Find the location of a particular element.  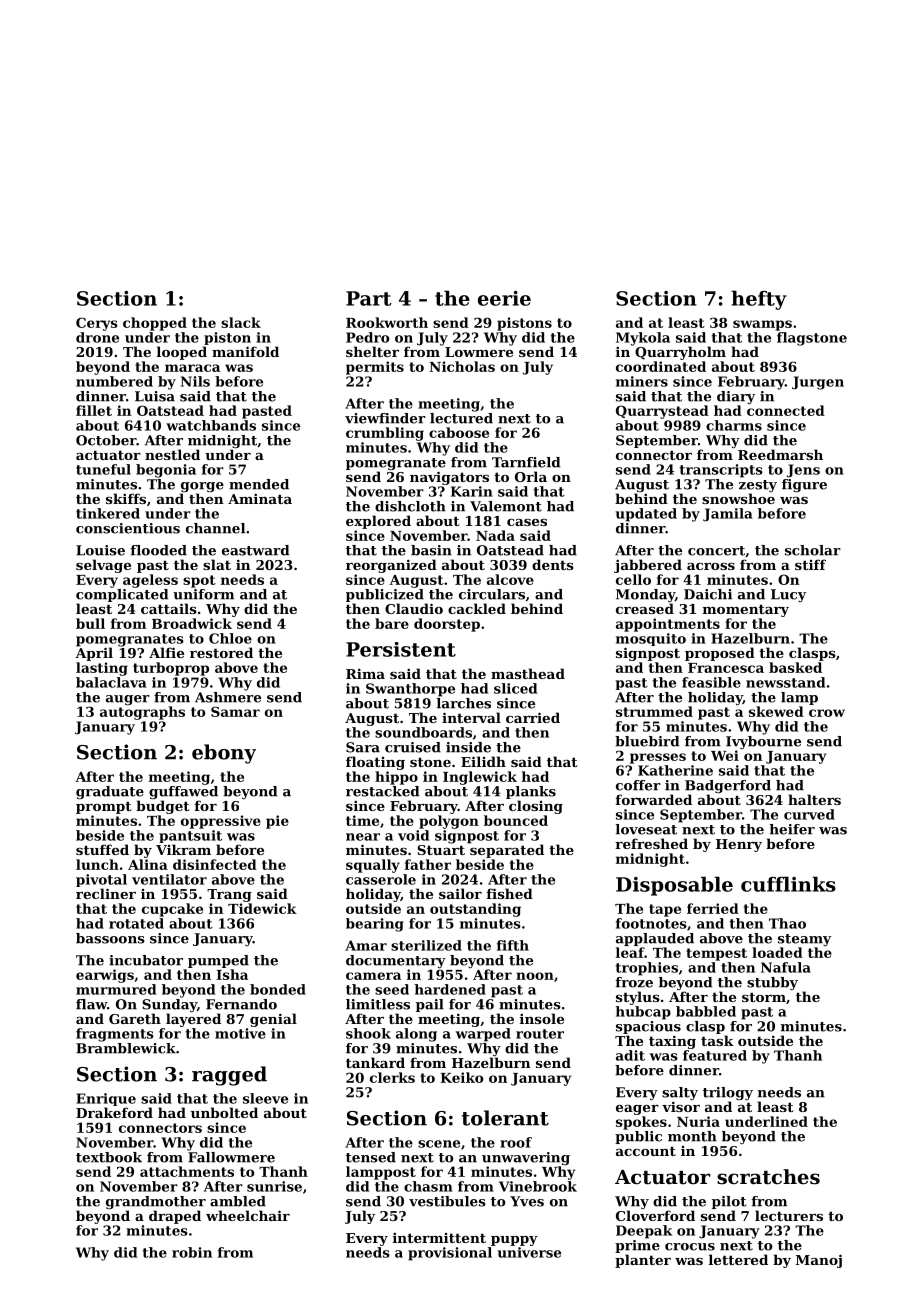

transcripts is located at coordinates (721, 471).
